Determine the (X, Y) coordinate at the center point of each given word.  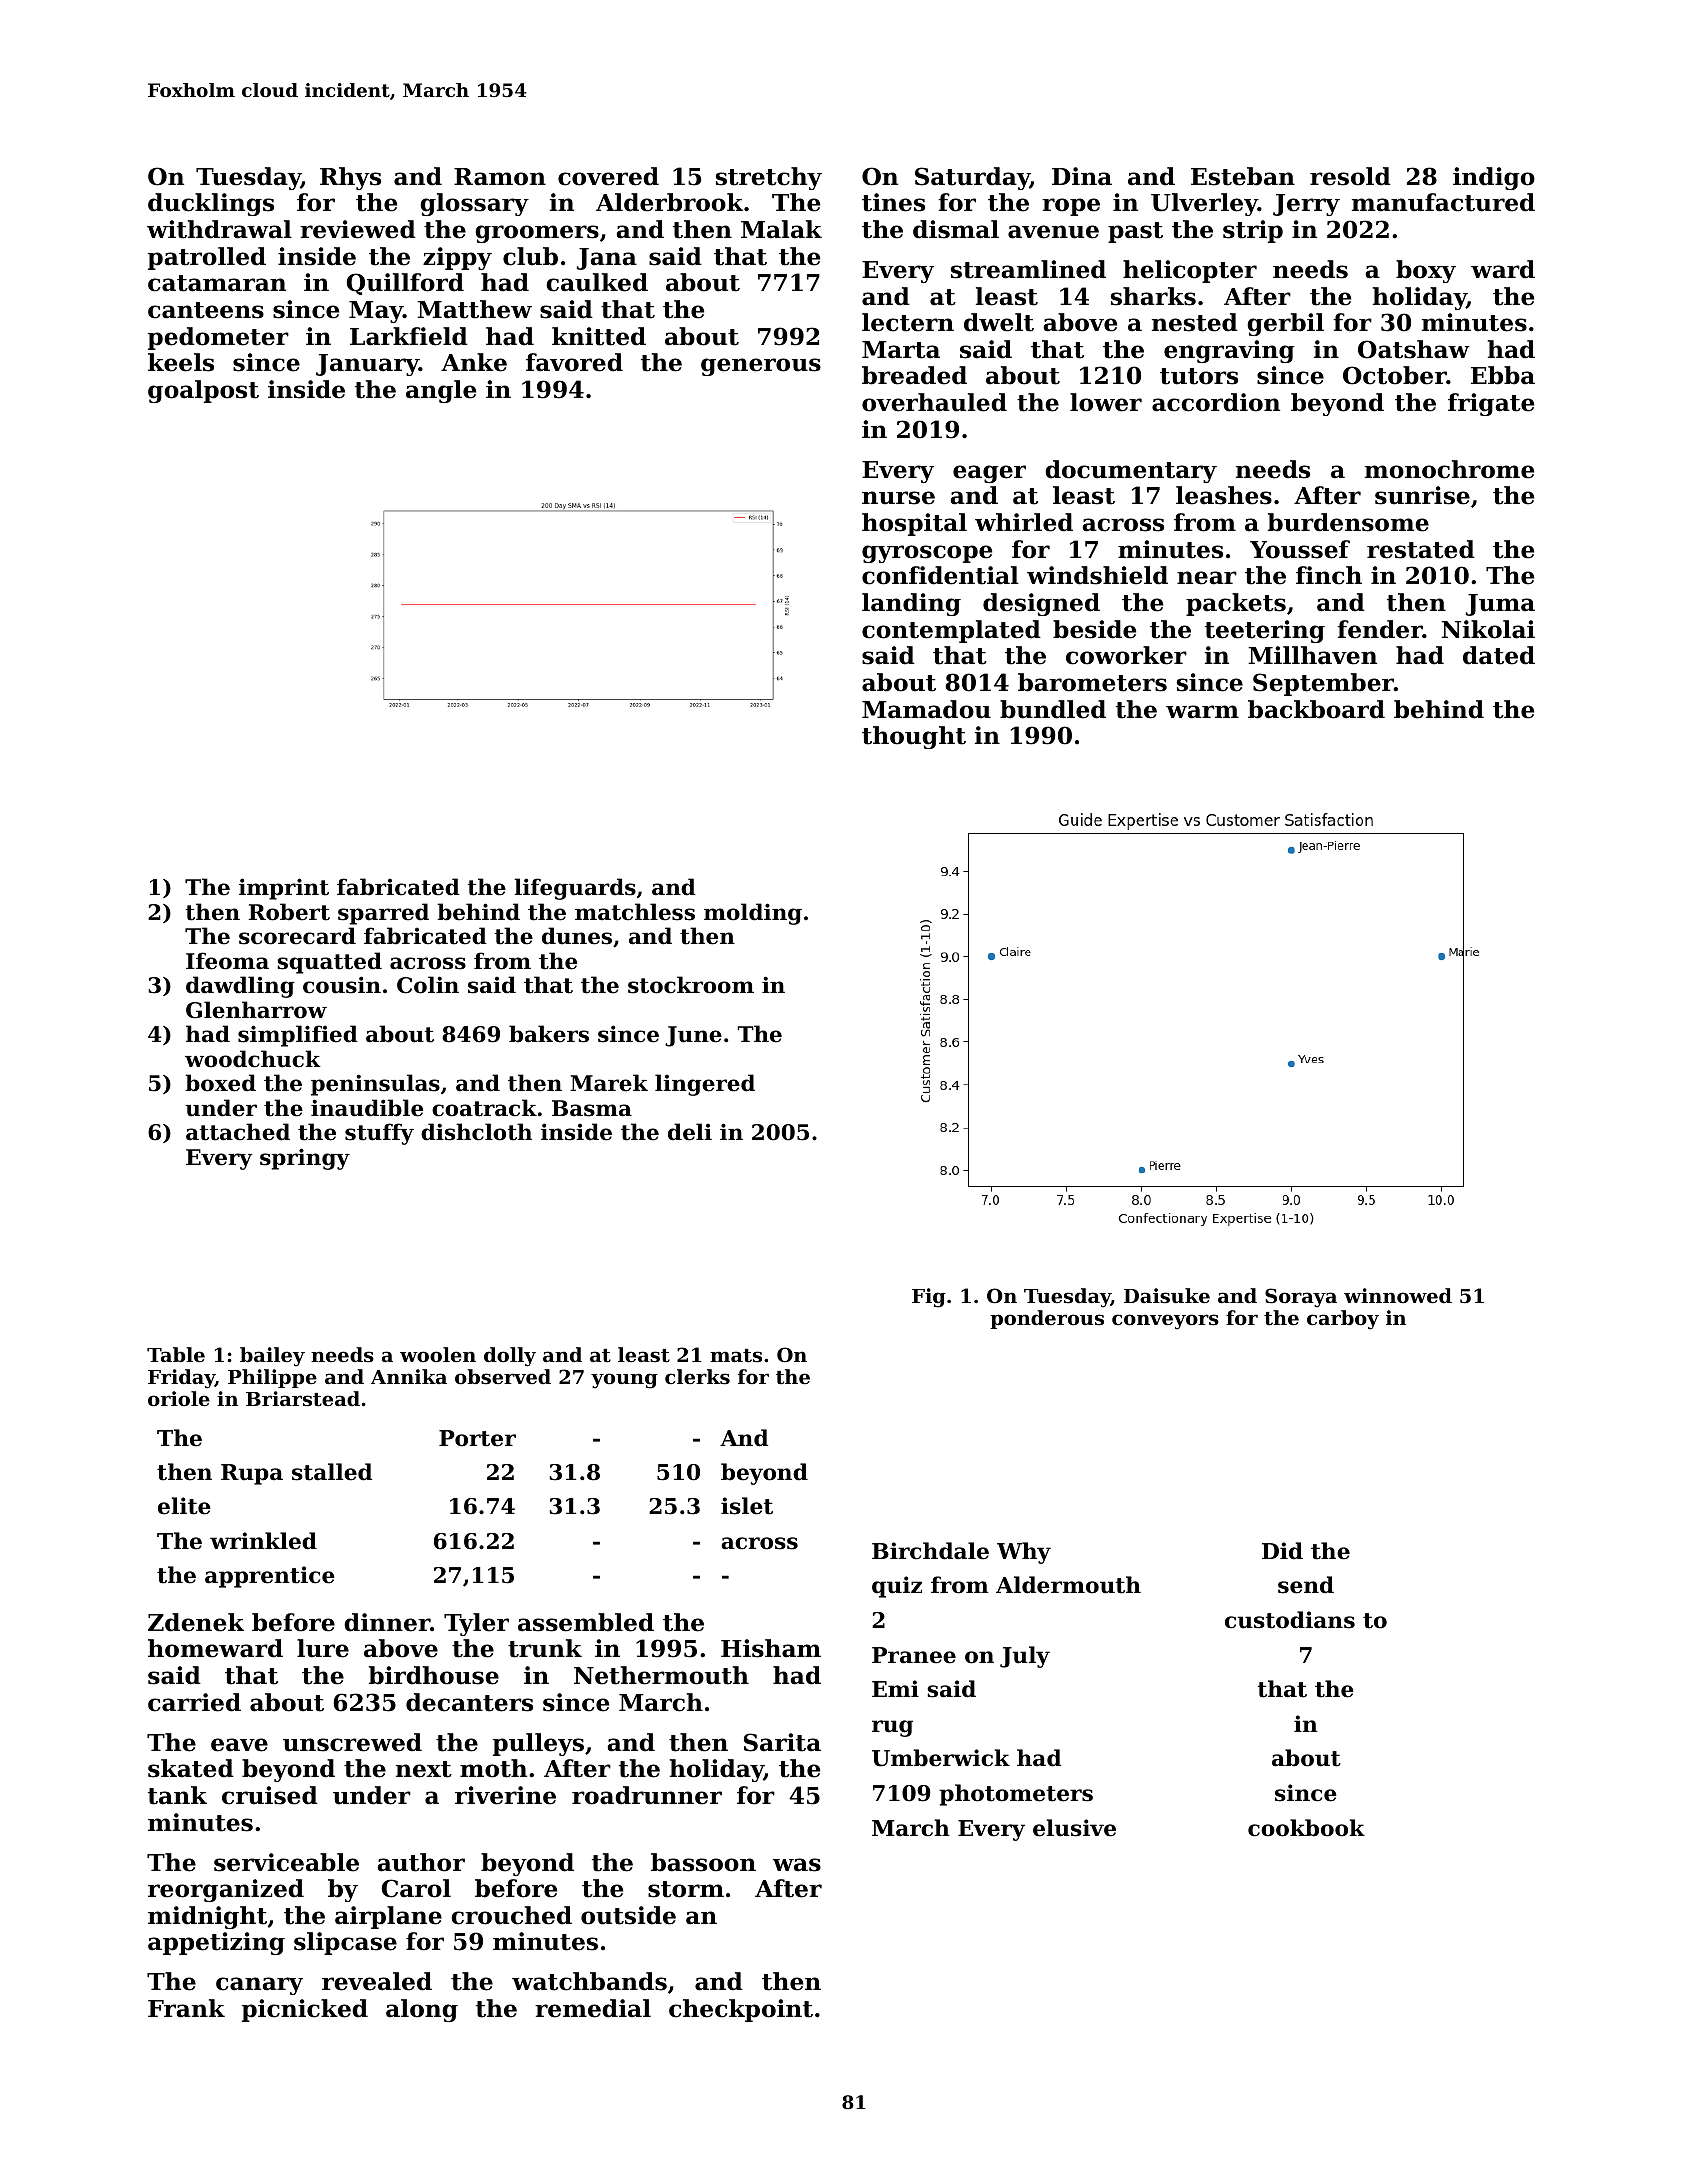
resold (1350, 176)
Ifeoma (227, 961)
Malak (781, 229)
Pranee (914, 1655)
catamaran (217, 283)
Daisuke (1167, 1295)
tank (177, 1795)
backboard (1316, 709)
